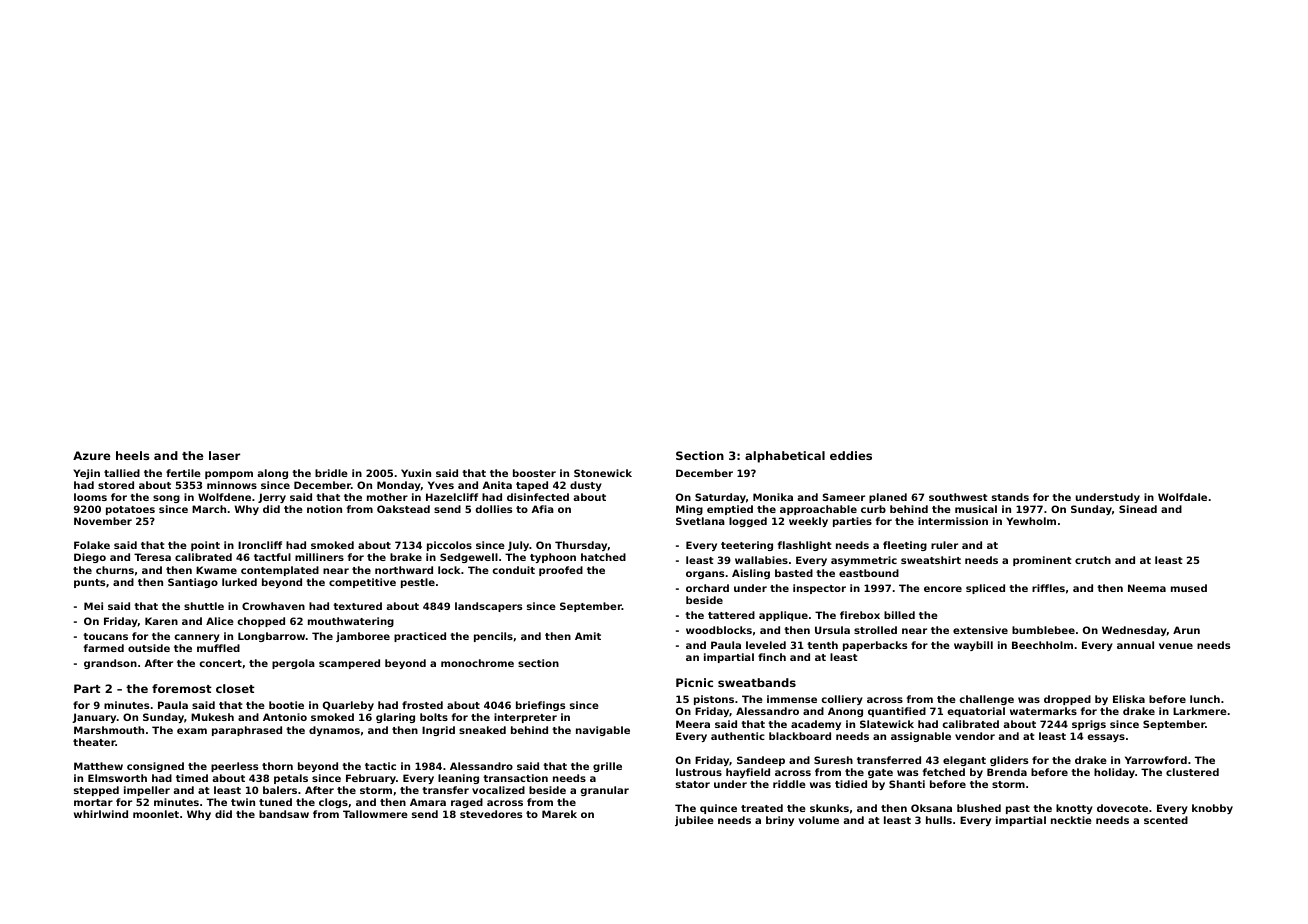  What do you see at coordinates (271, 637) in the screenshot?
I see `Longbarrow` at bounding box center [271, 637].
